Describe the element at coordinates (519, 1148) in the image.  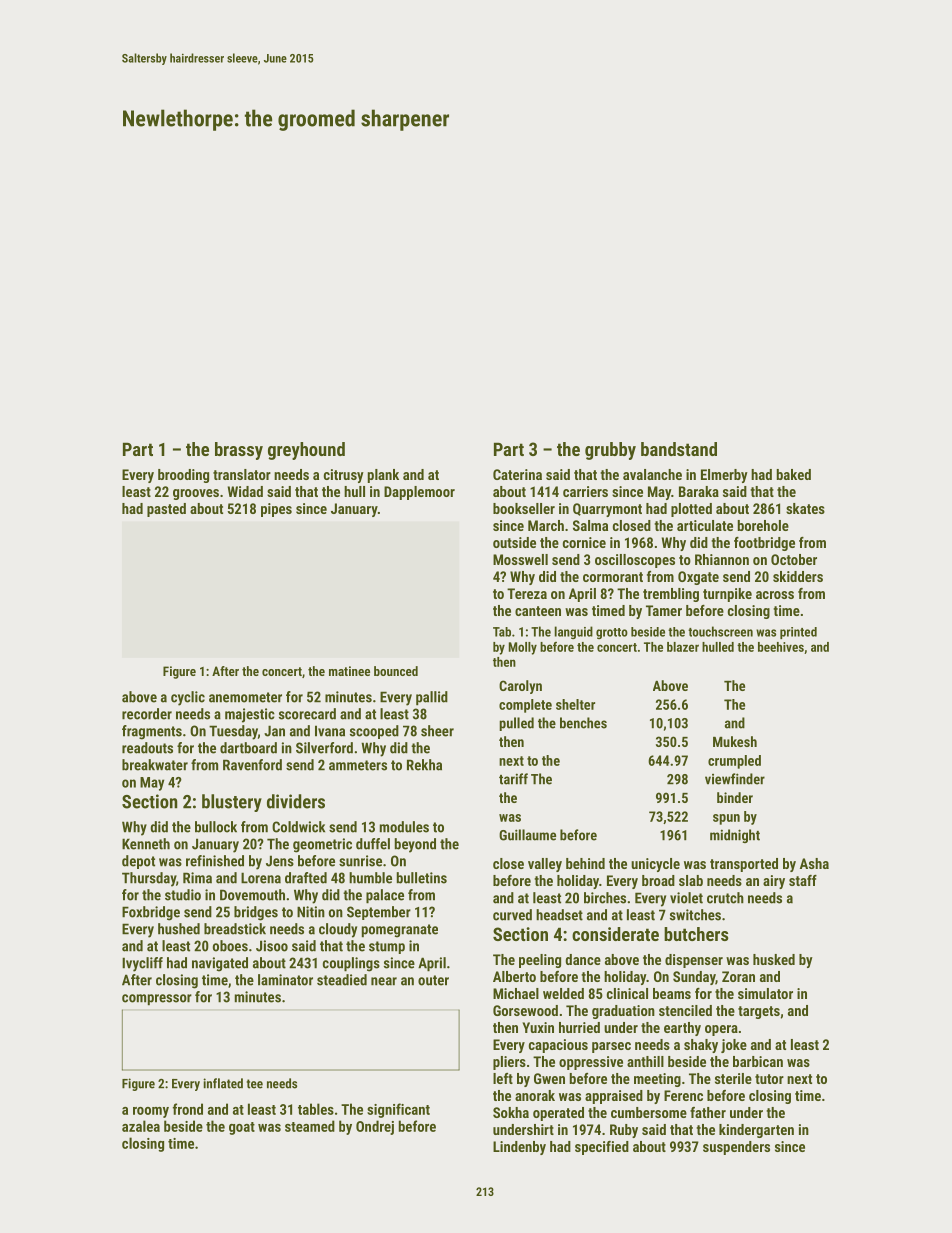
I see `Lindenby` at that location.
